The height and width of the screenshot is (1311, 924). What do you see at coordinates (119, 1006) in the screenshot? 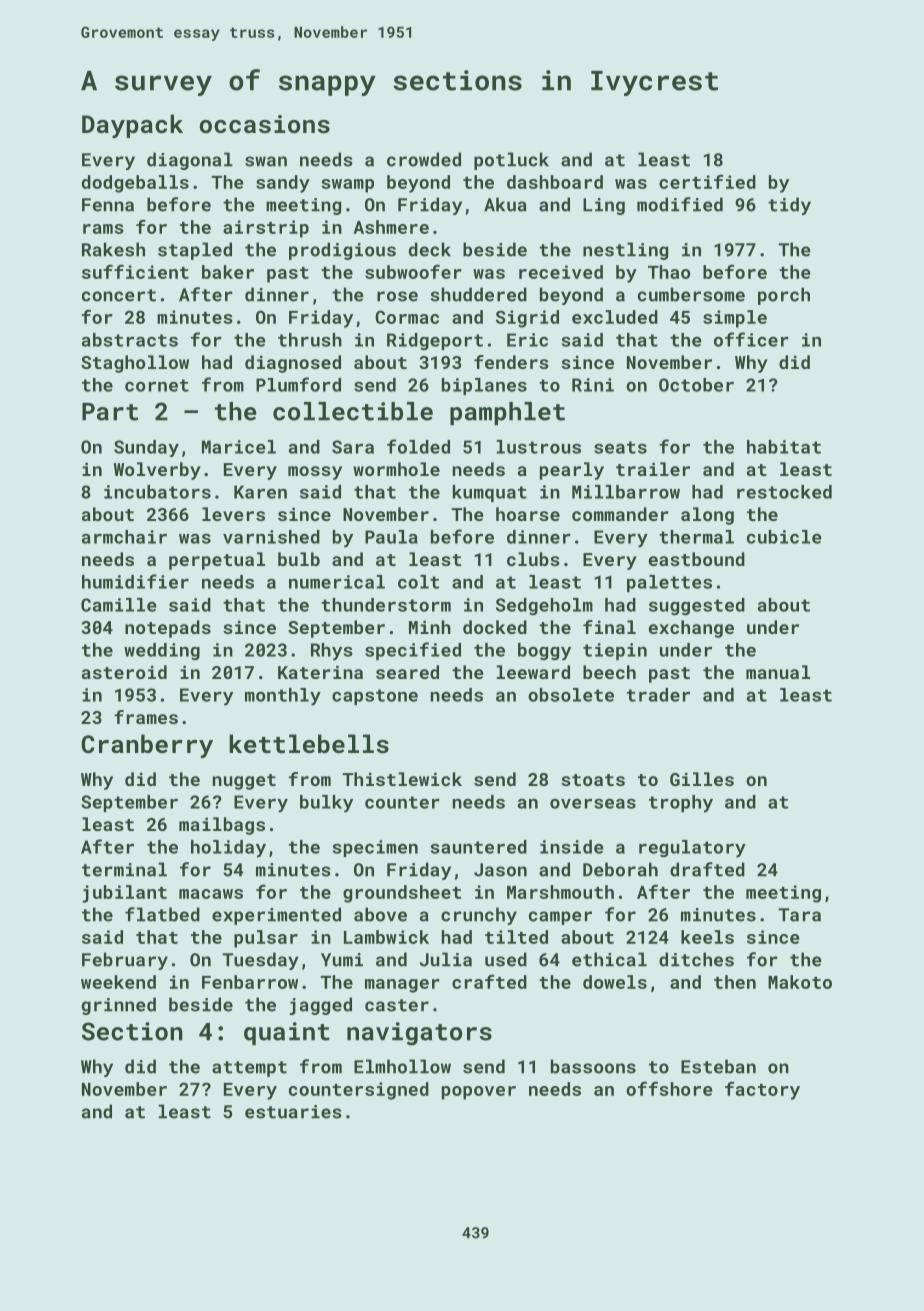
I see `grinned` at bounding box center [119, 1006].
